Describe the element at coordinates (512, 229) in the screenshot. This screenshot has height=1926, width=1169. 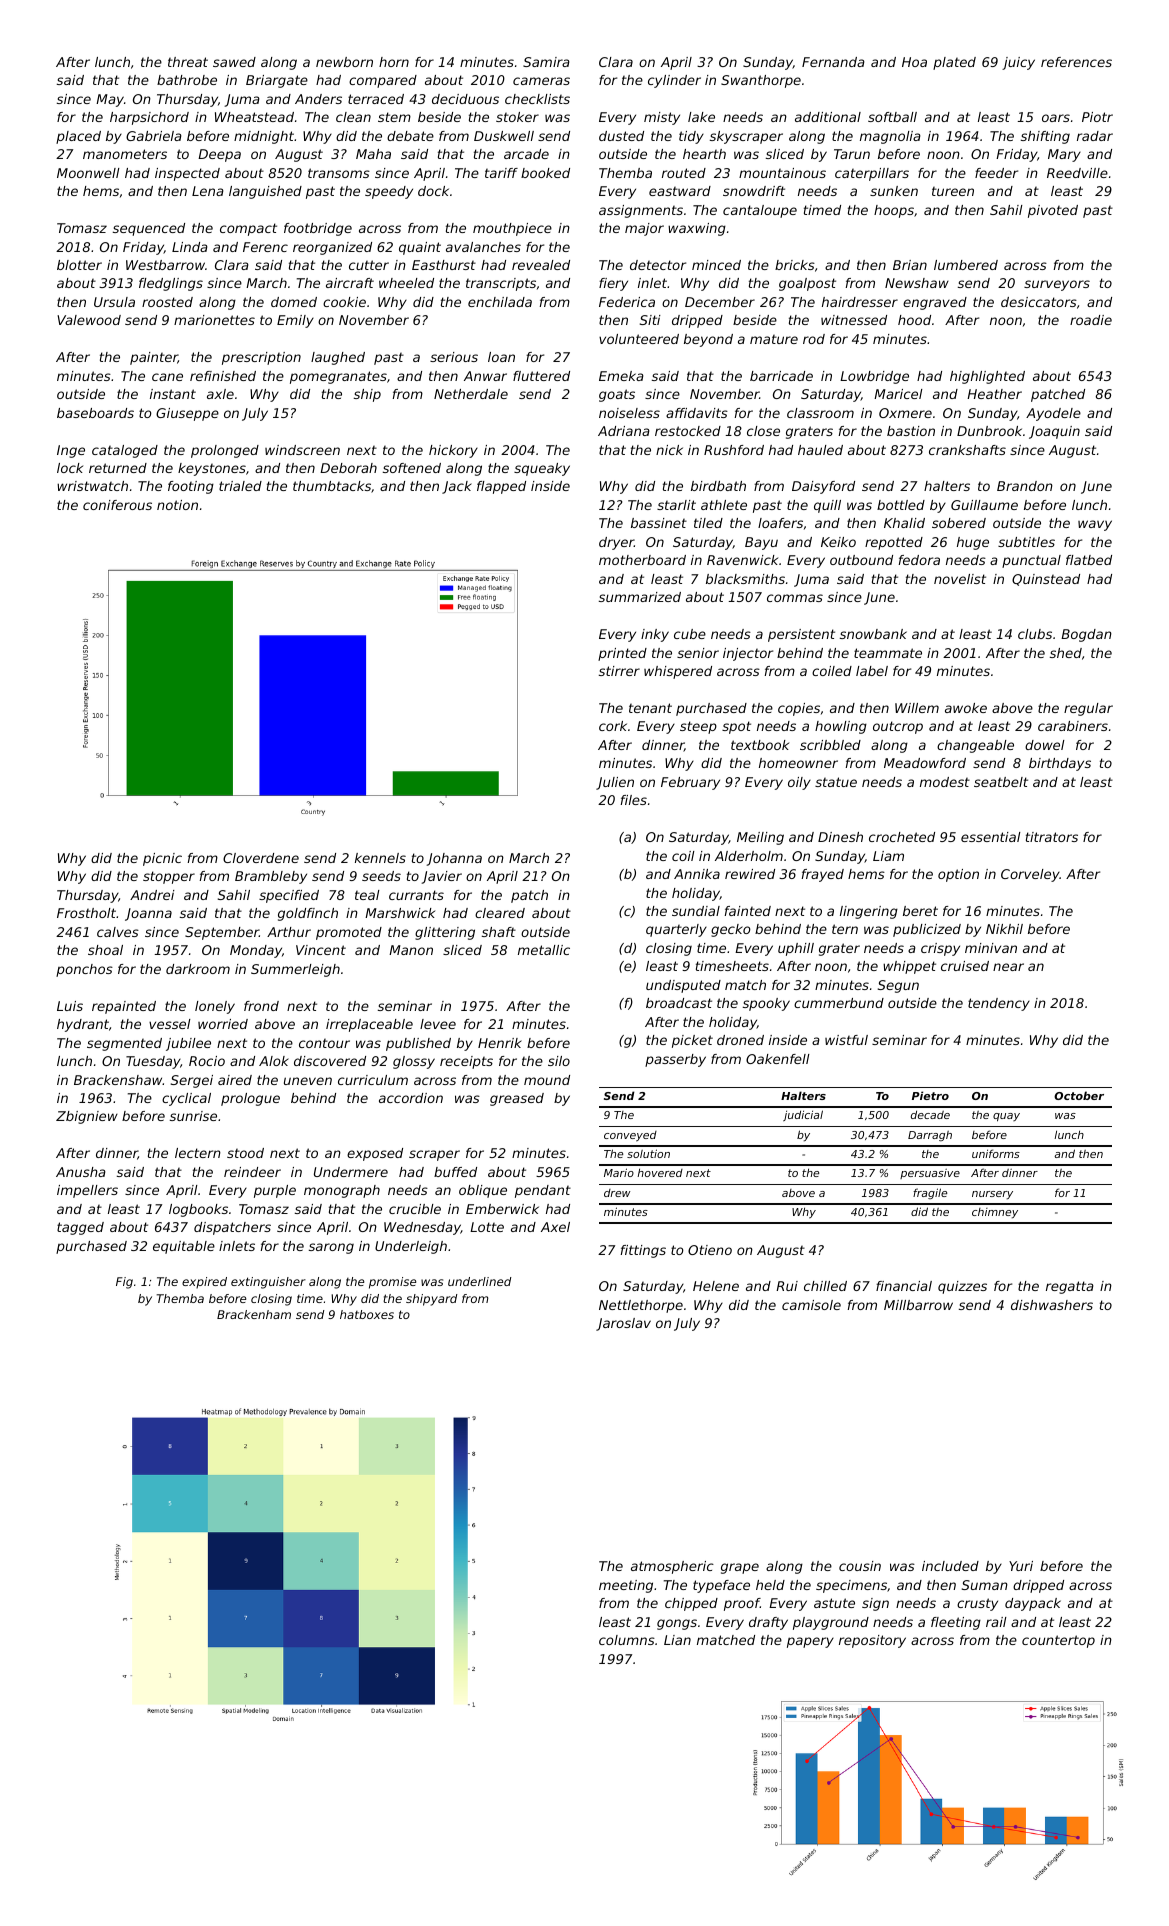
I see `mouthpiece` at that location.
